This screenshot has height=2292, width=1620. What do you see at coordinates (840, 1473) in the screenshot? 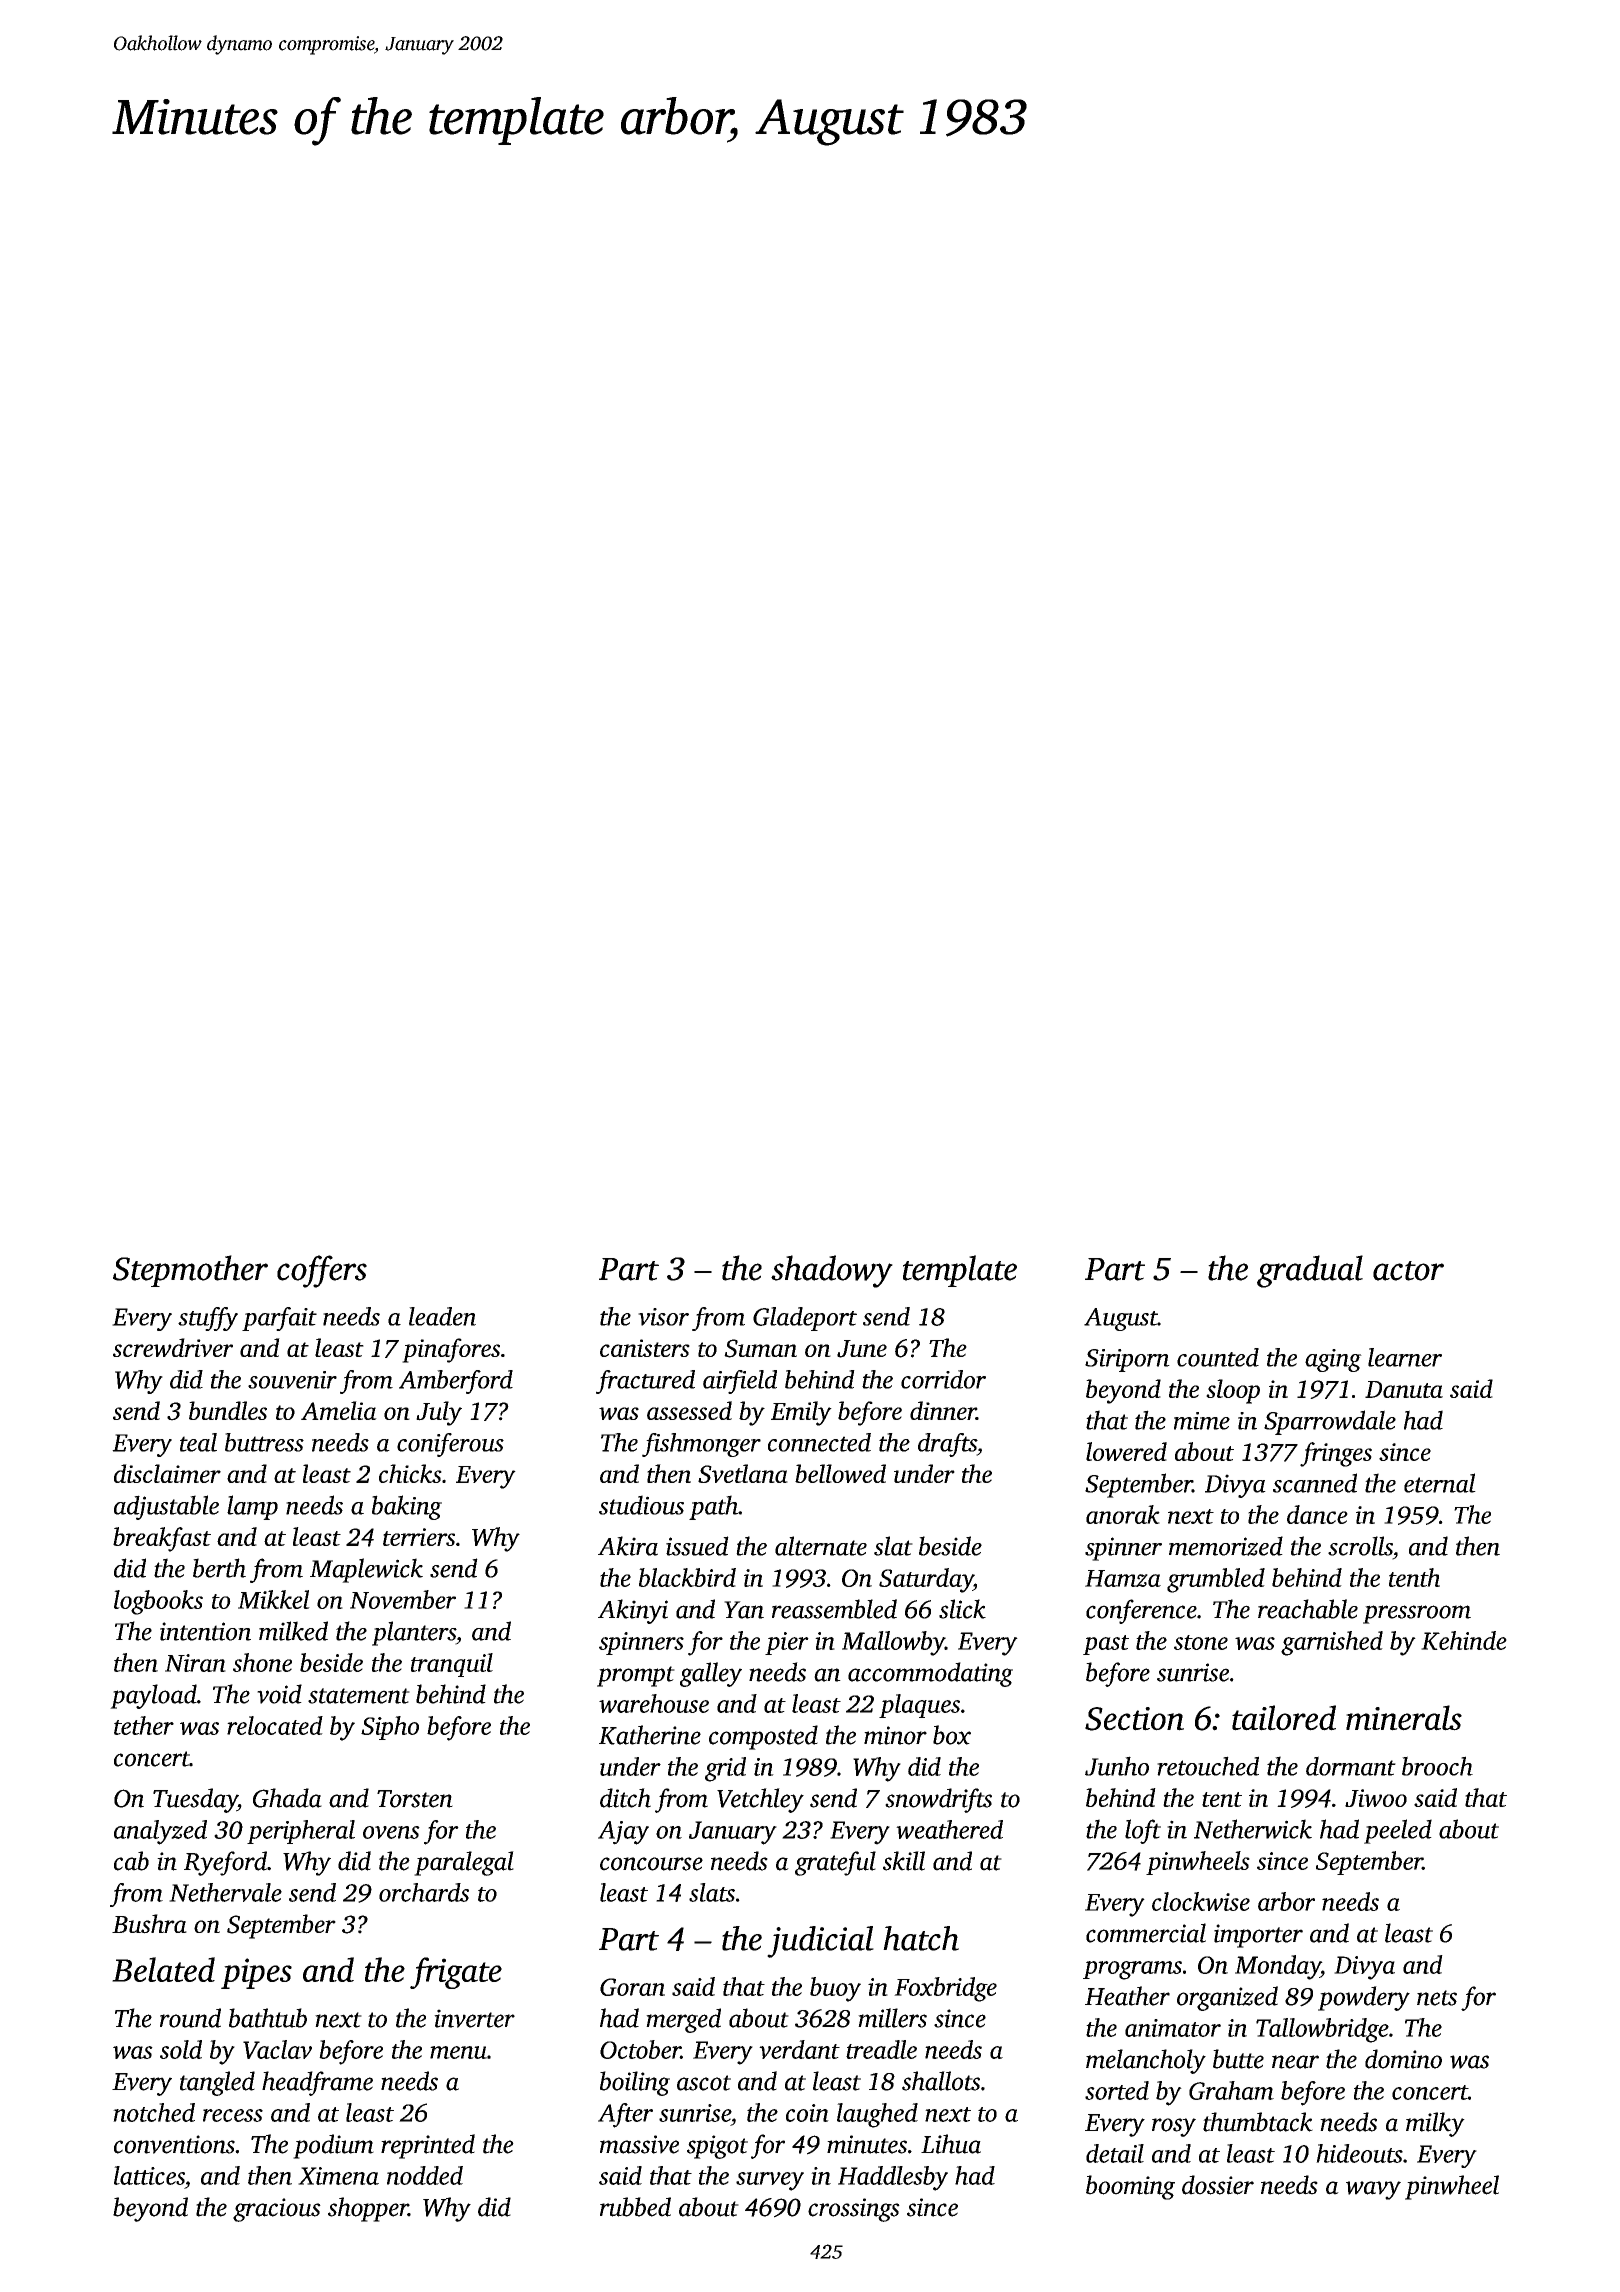
I see `bellowed` at bounding box center [840, 1473].
